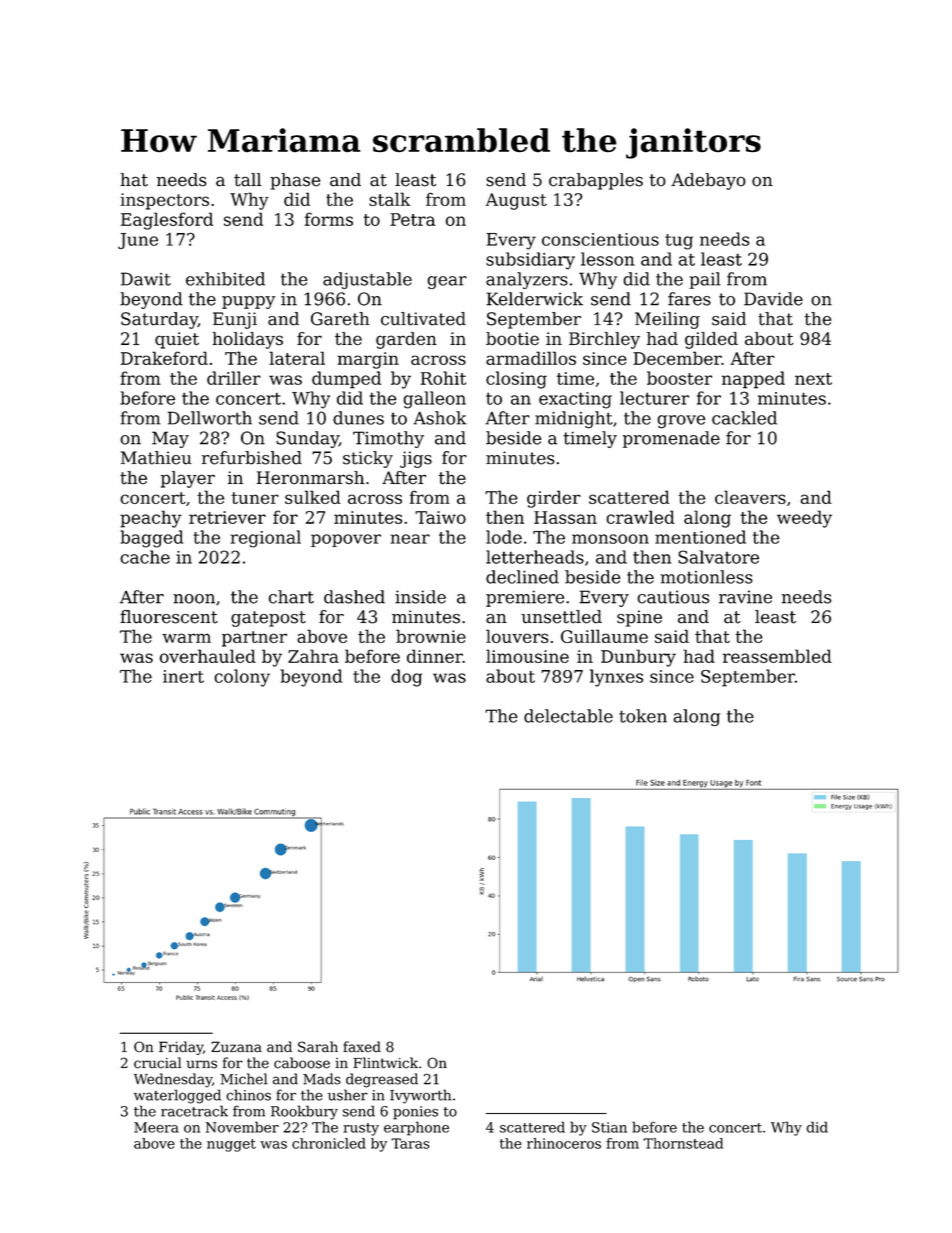  Describe the element at coordinates (683, 1143) in the page. I see `Thornstead` at that location.
